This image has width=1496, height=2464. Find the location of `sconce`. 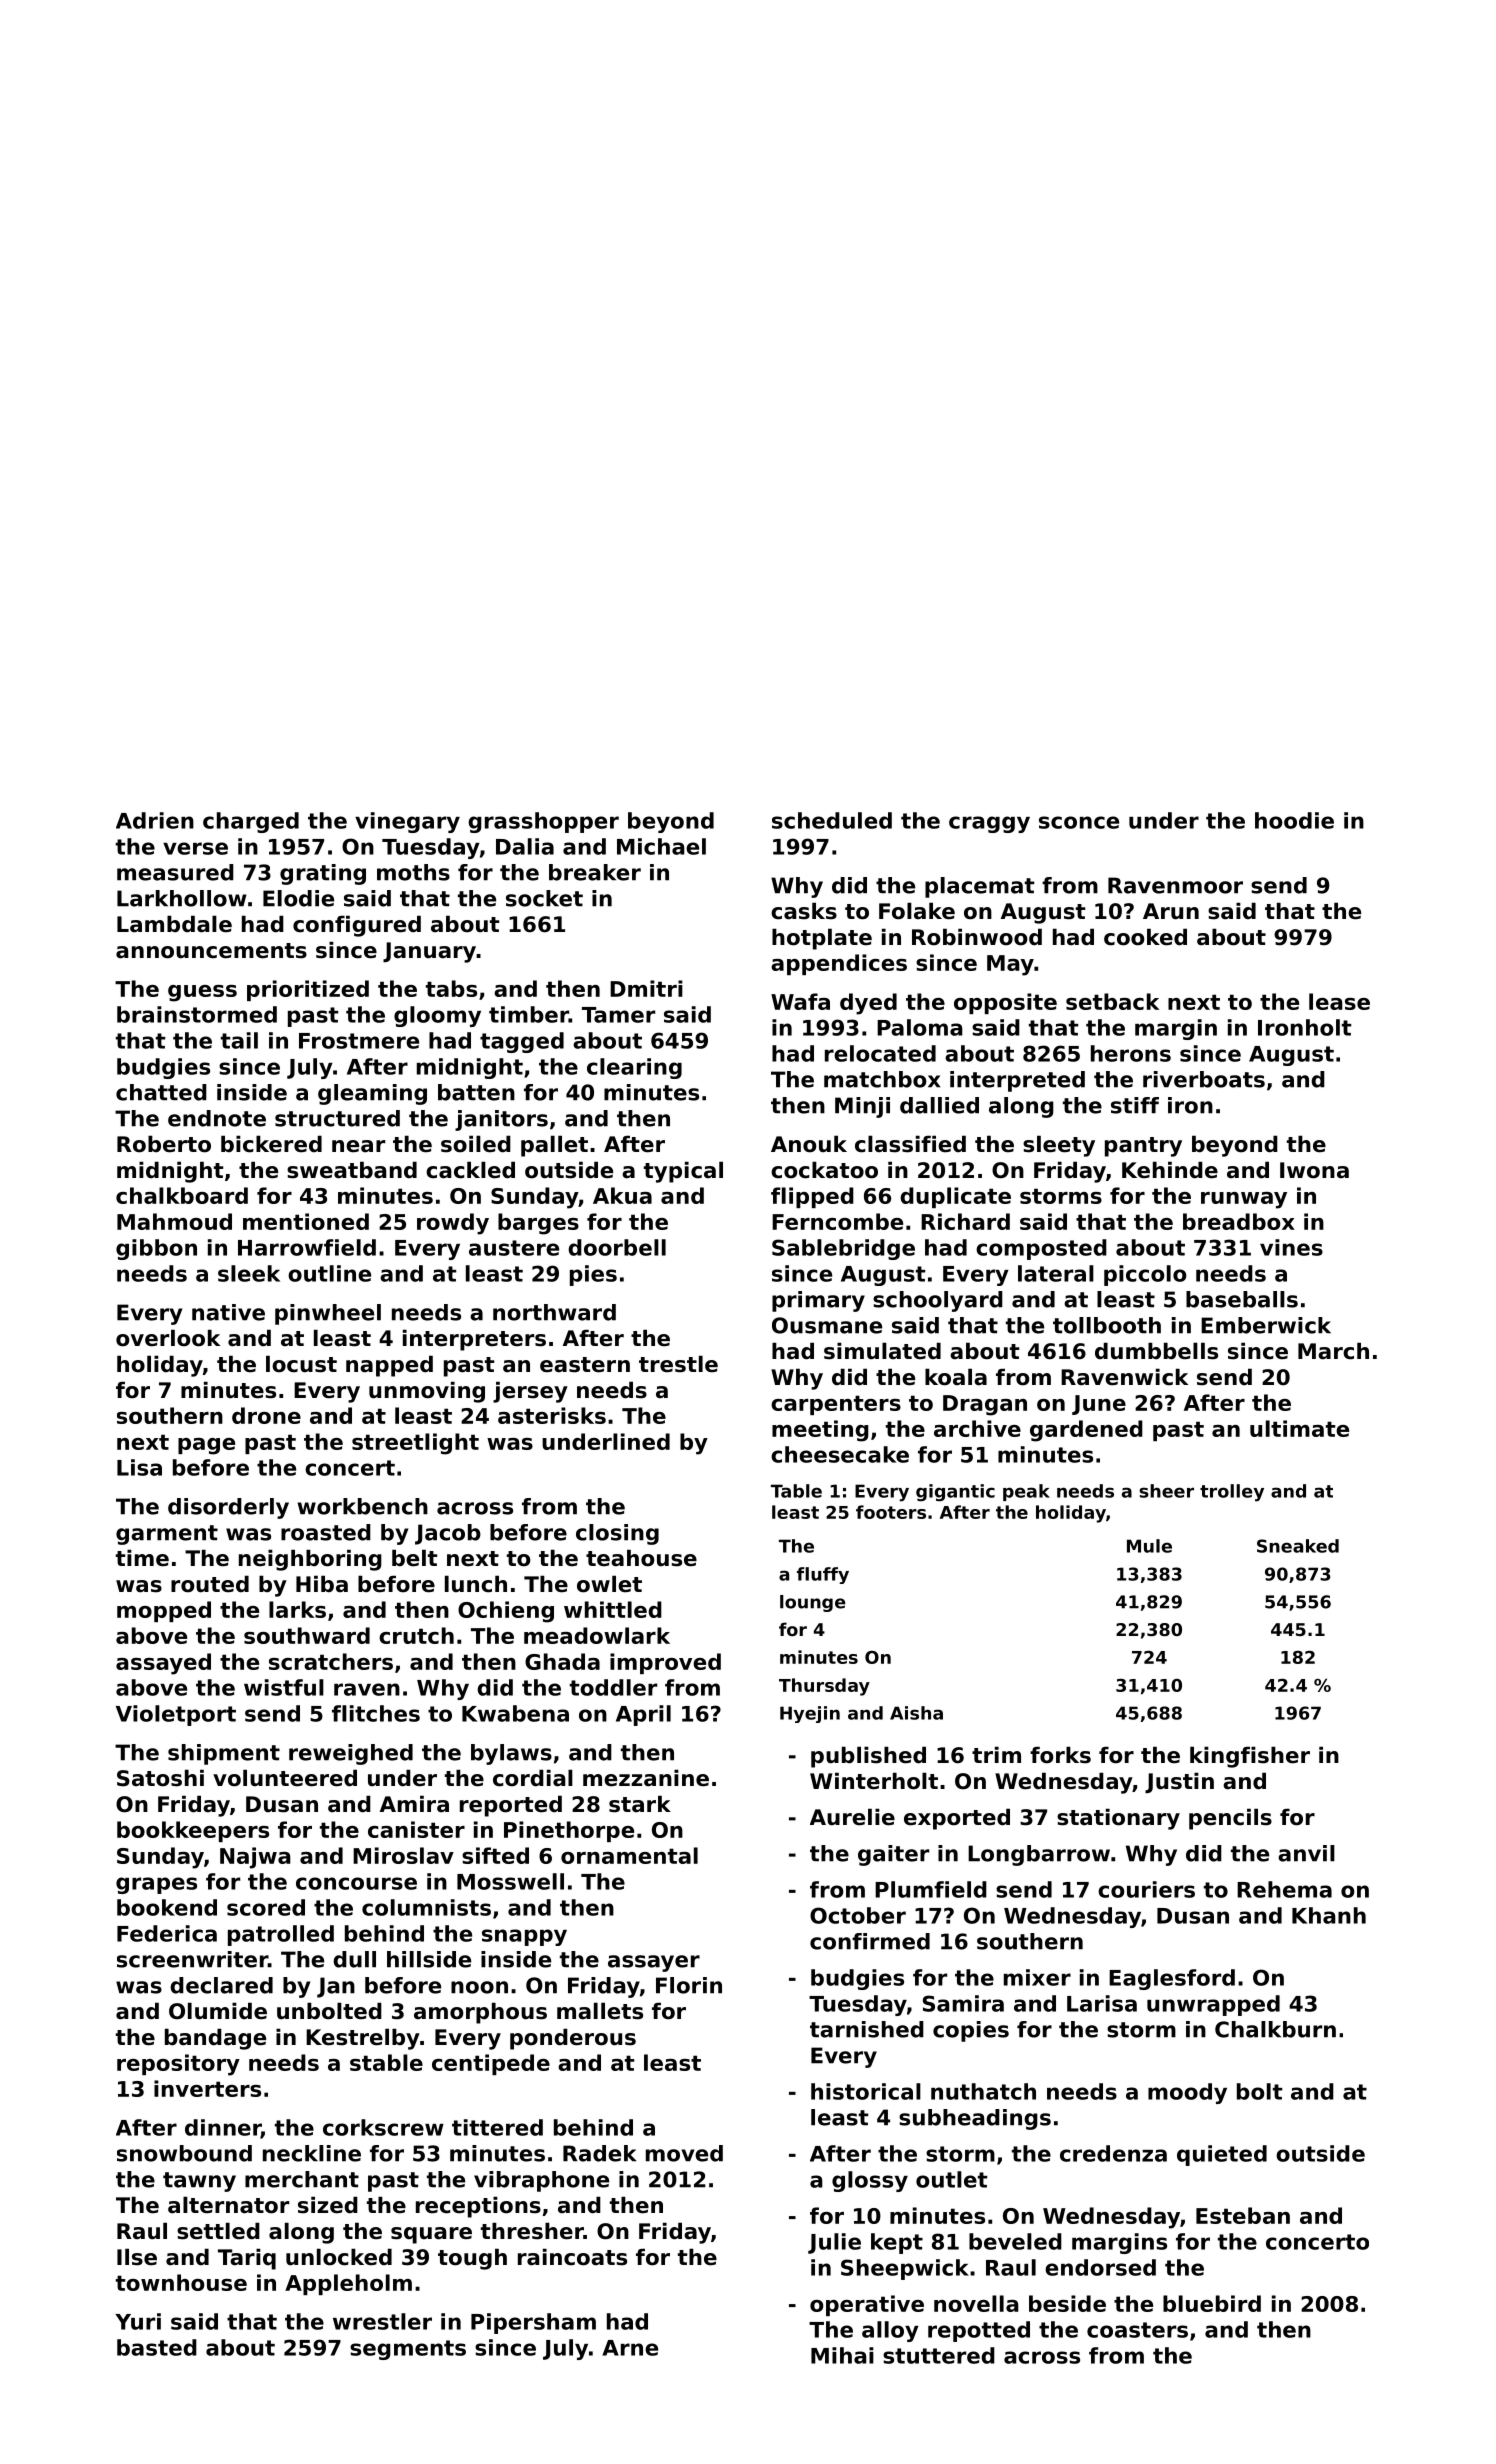

sconce is located at coordinates (1079, 822).
